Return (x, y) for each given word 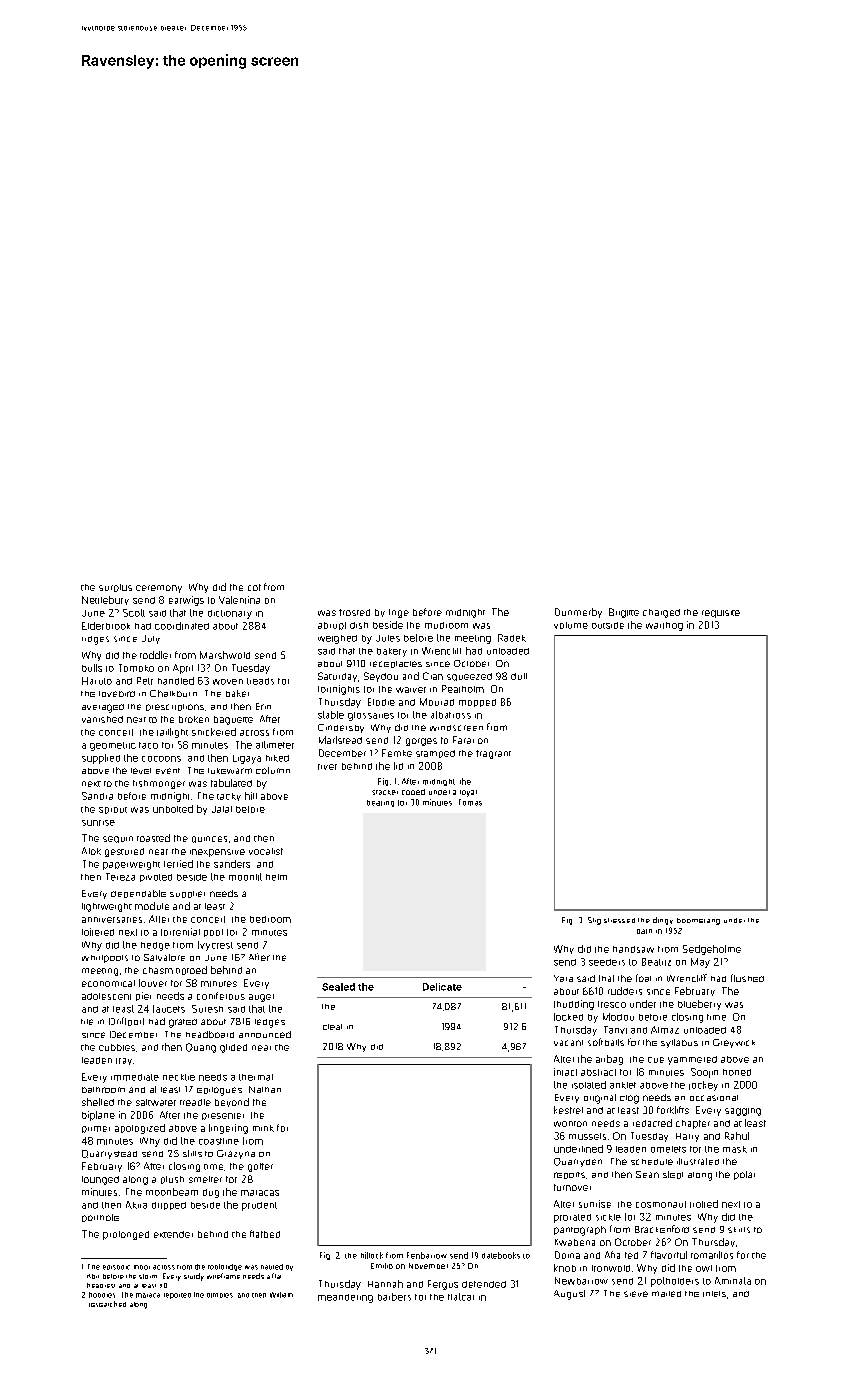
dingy (663, 921)
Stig (594, 921)
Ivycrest (215, 946)
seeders (607, 962)
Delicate (442, 987)
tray (124, 1061)
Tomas (470, 802)
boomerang (698, 921)
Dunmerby (578, 613)
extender (173, 1234)
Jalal (222, 809)
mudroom (446, 625)
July (151, 639)
